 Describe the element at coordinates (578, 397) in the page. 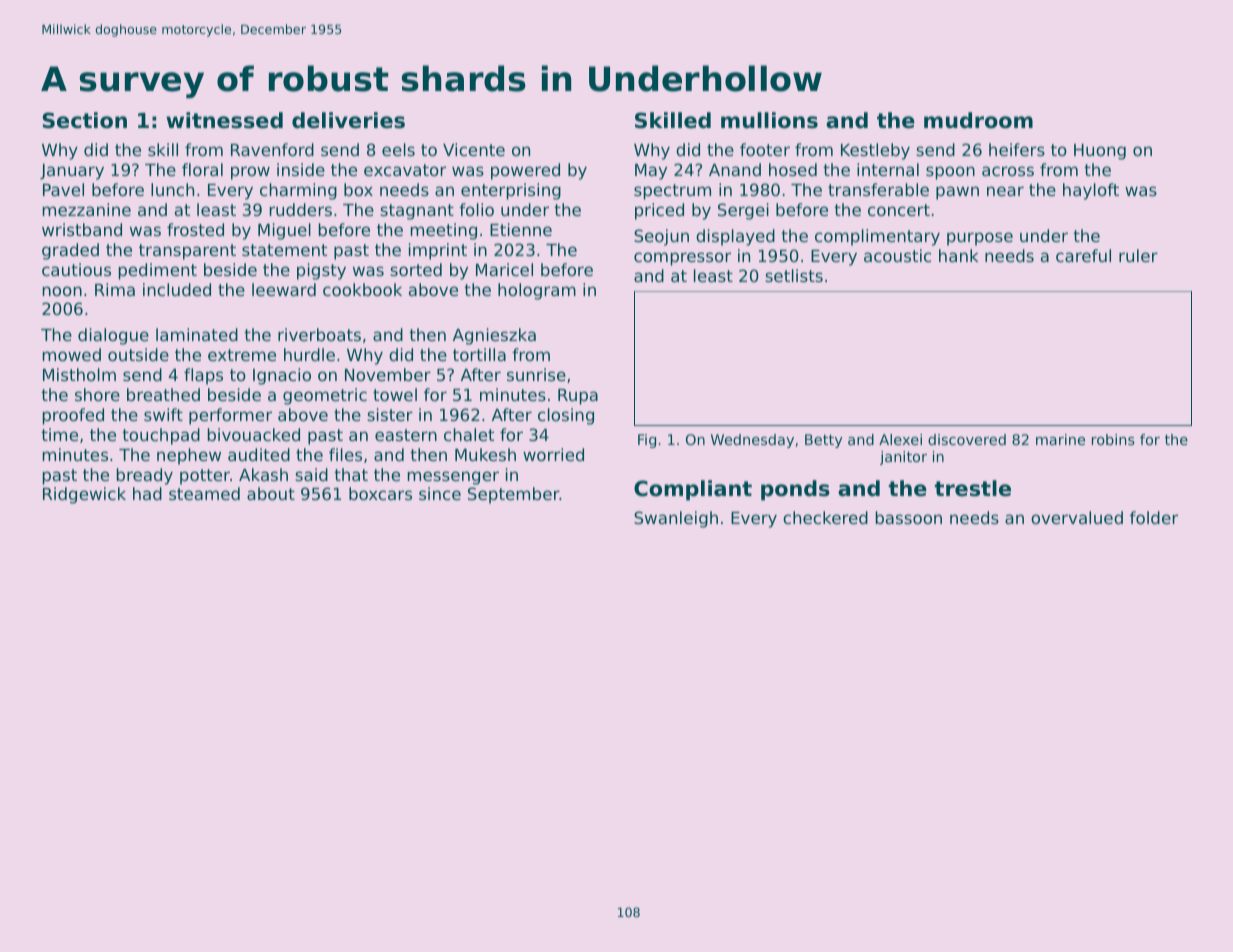

I see `Rupa` at that location.
